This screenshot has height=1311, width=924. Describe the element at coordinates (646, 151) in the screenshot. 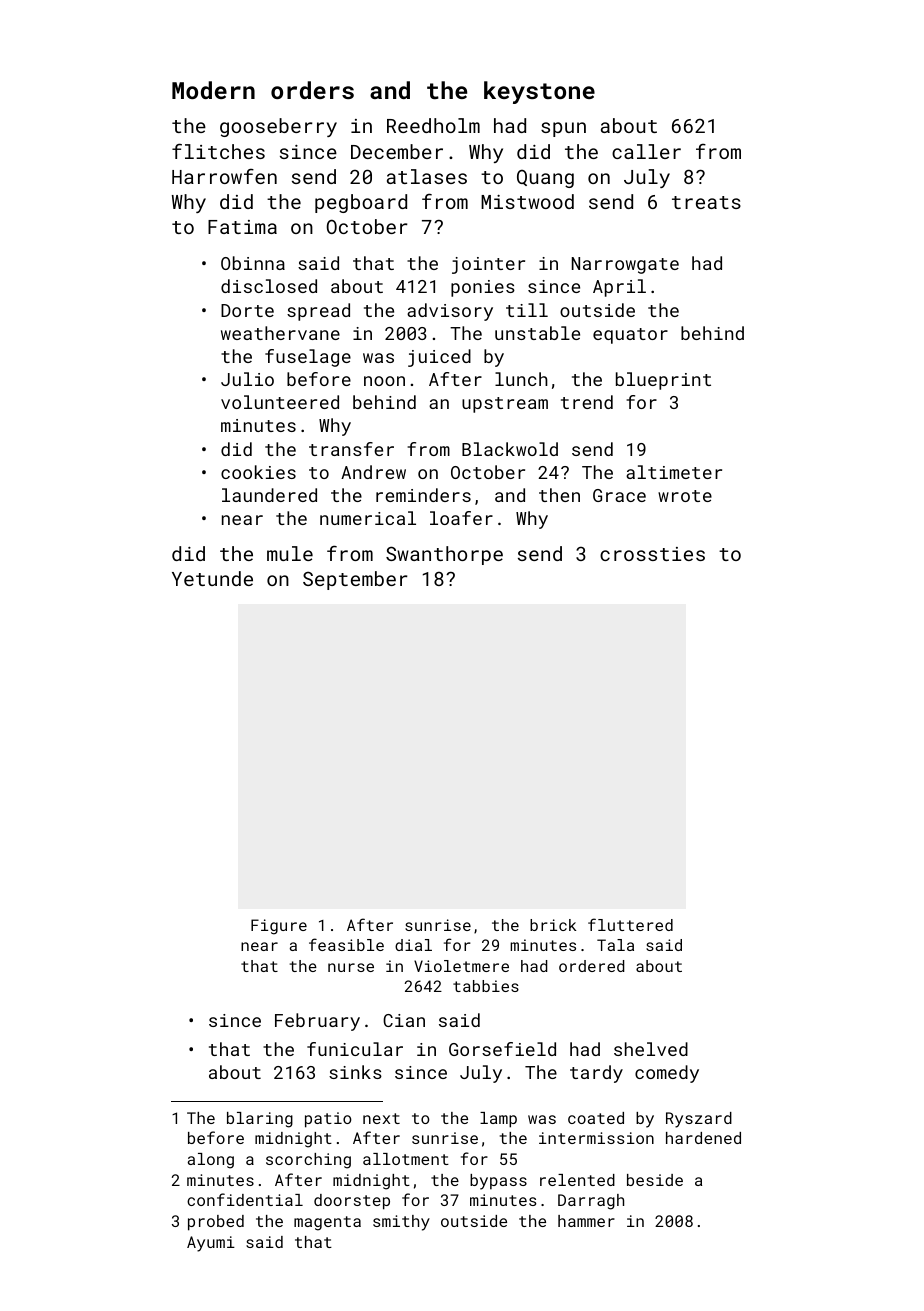

I see `caller` at that location.
